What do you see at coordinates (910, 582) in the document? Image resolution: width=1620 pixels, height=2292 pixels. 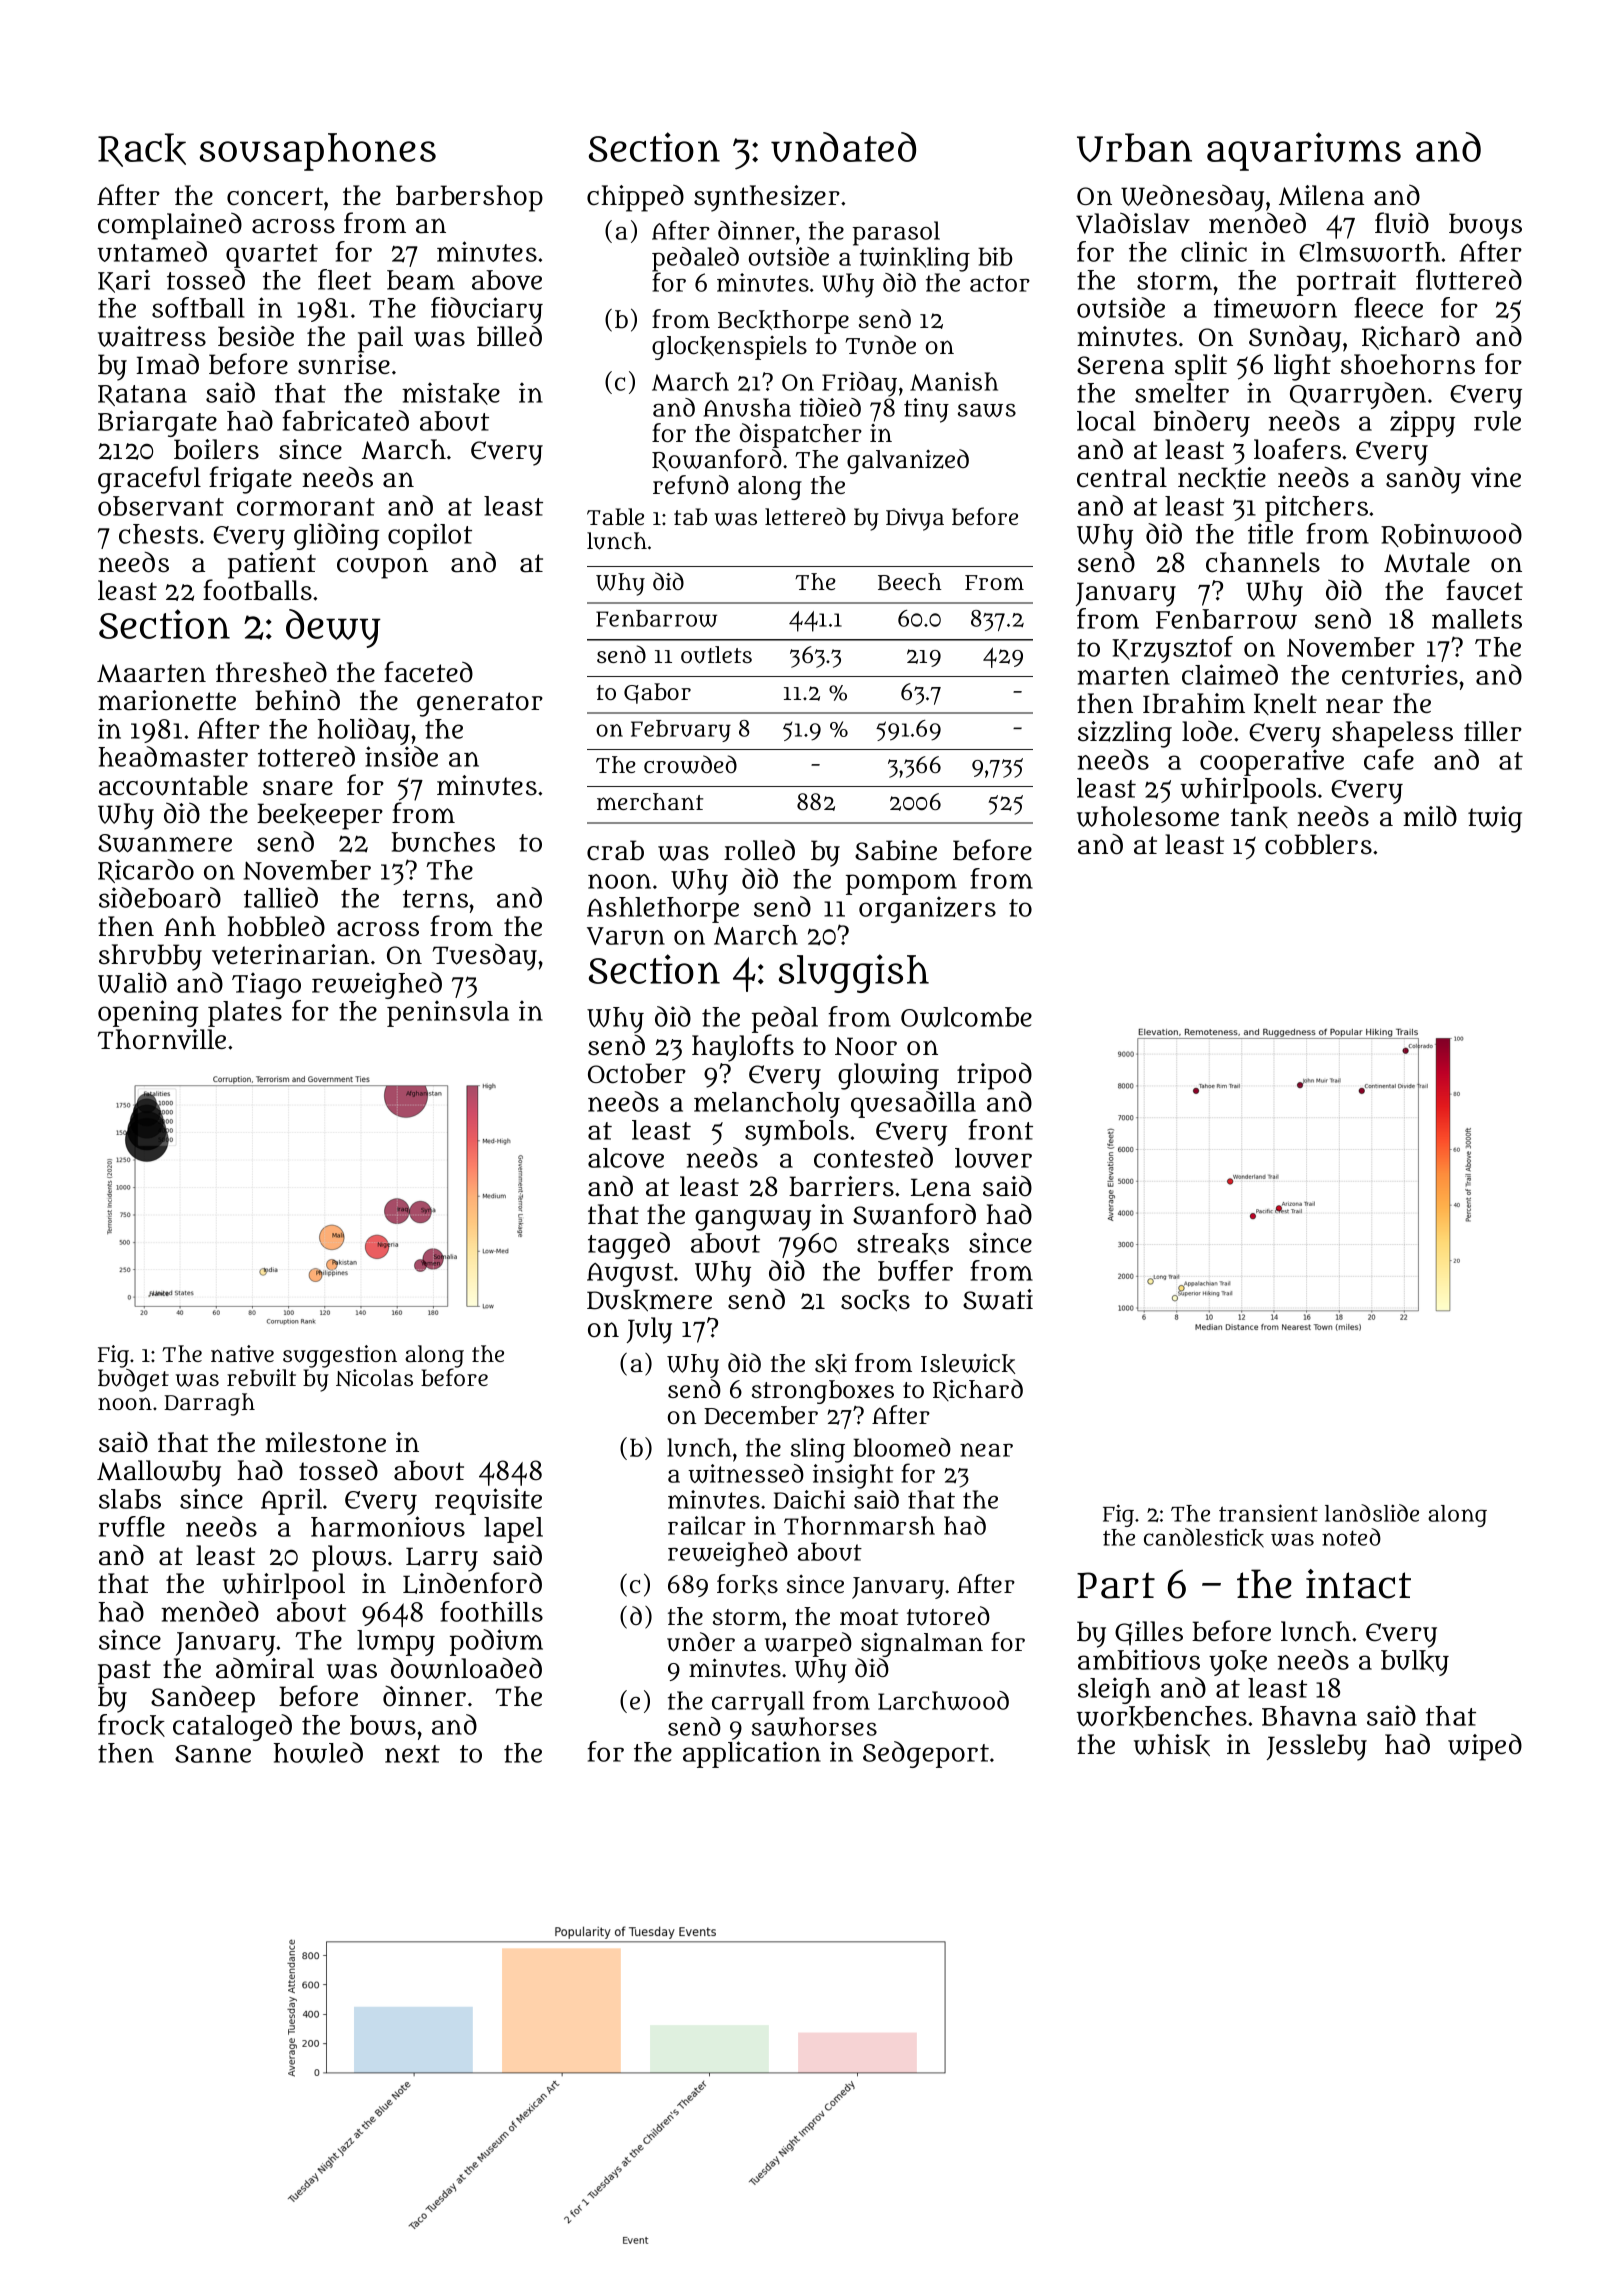 I see `Beech` at bounding box center [910, 582].
